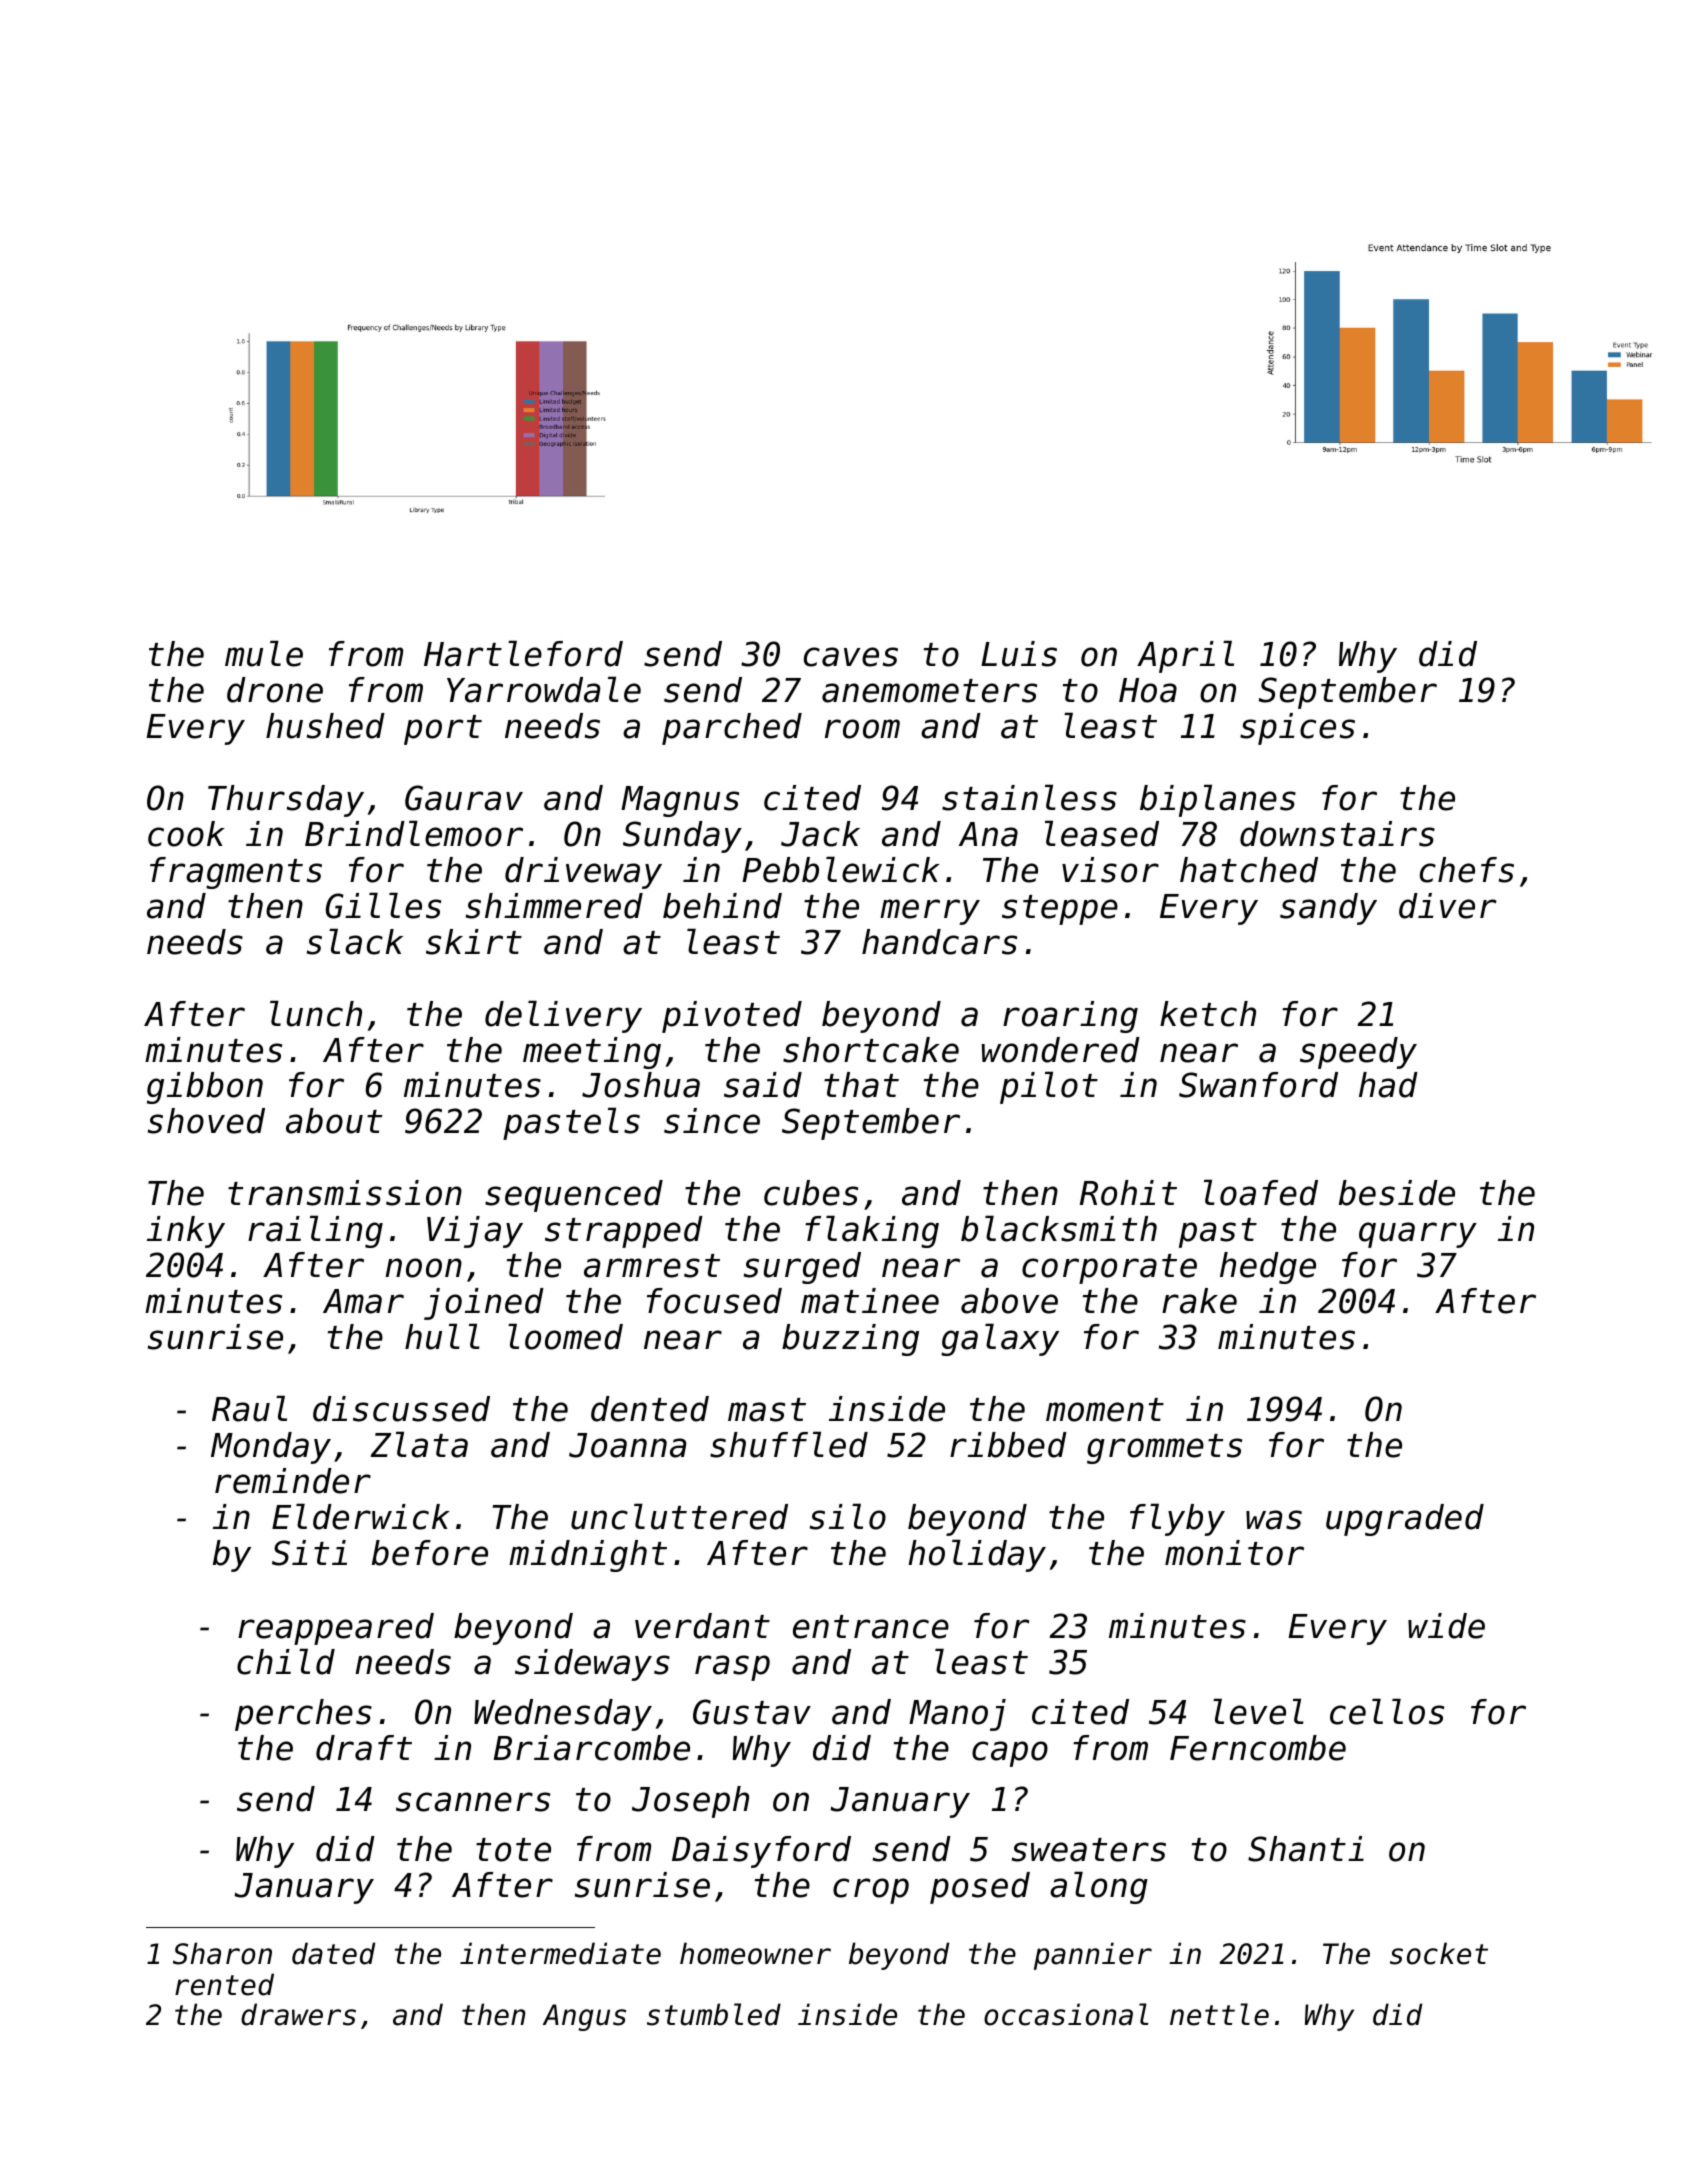  What do you see at coordinates (1268, 1268) in the screenshot?
I see `hedge` at bounding box center [1268, 1268].
